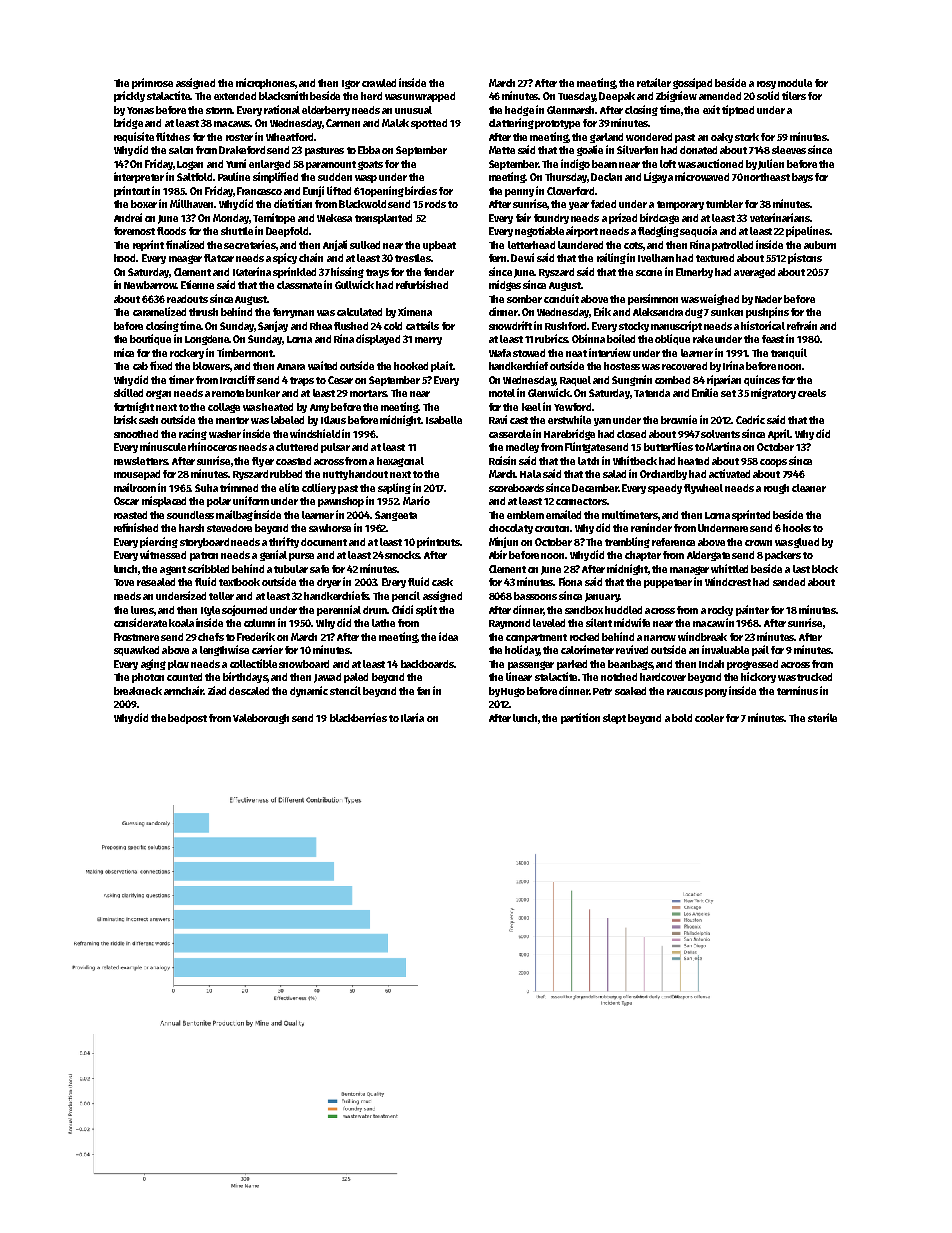  Describe the element at coordinates (152, 83) in the page. I see `primrose` at that location.
